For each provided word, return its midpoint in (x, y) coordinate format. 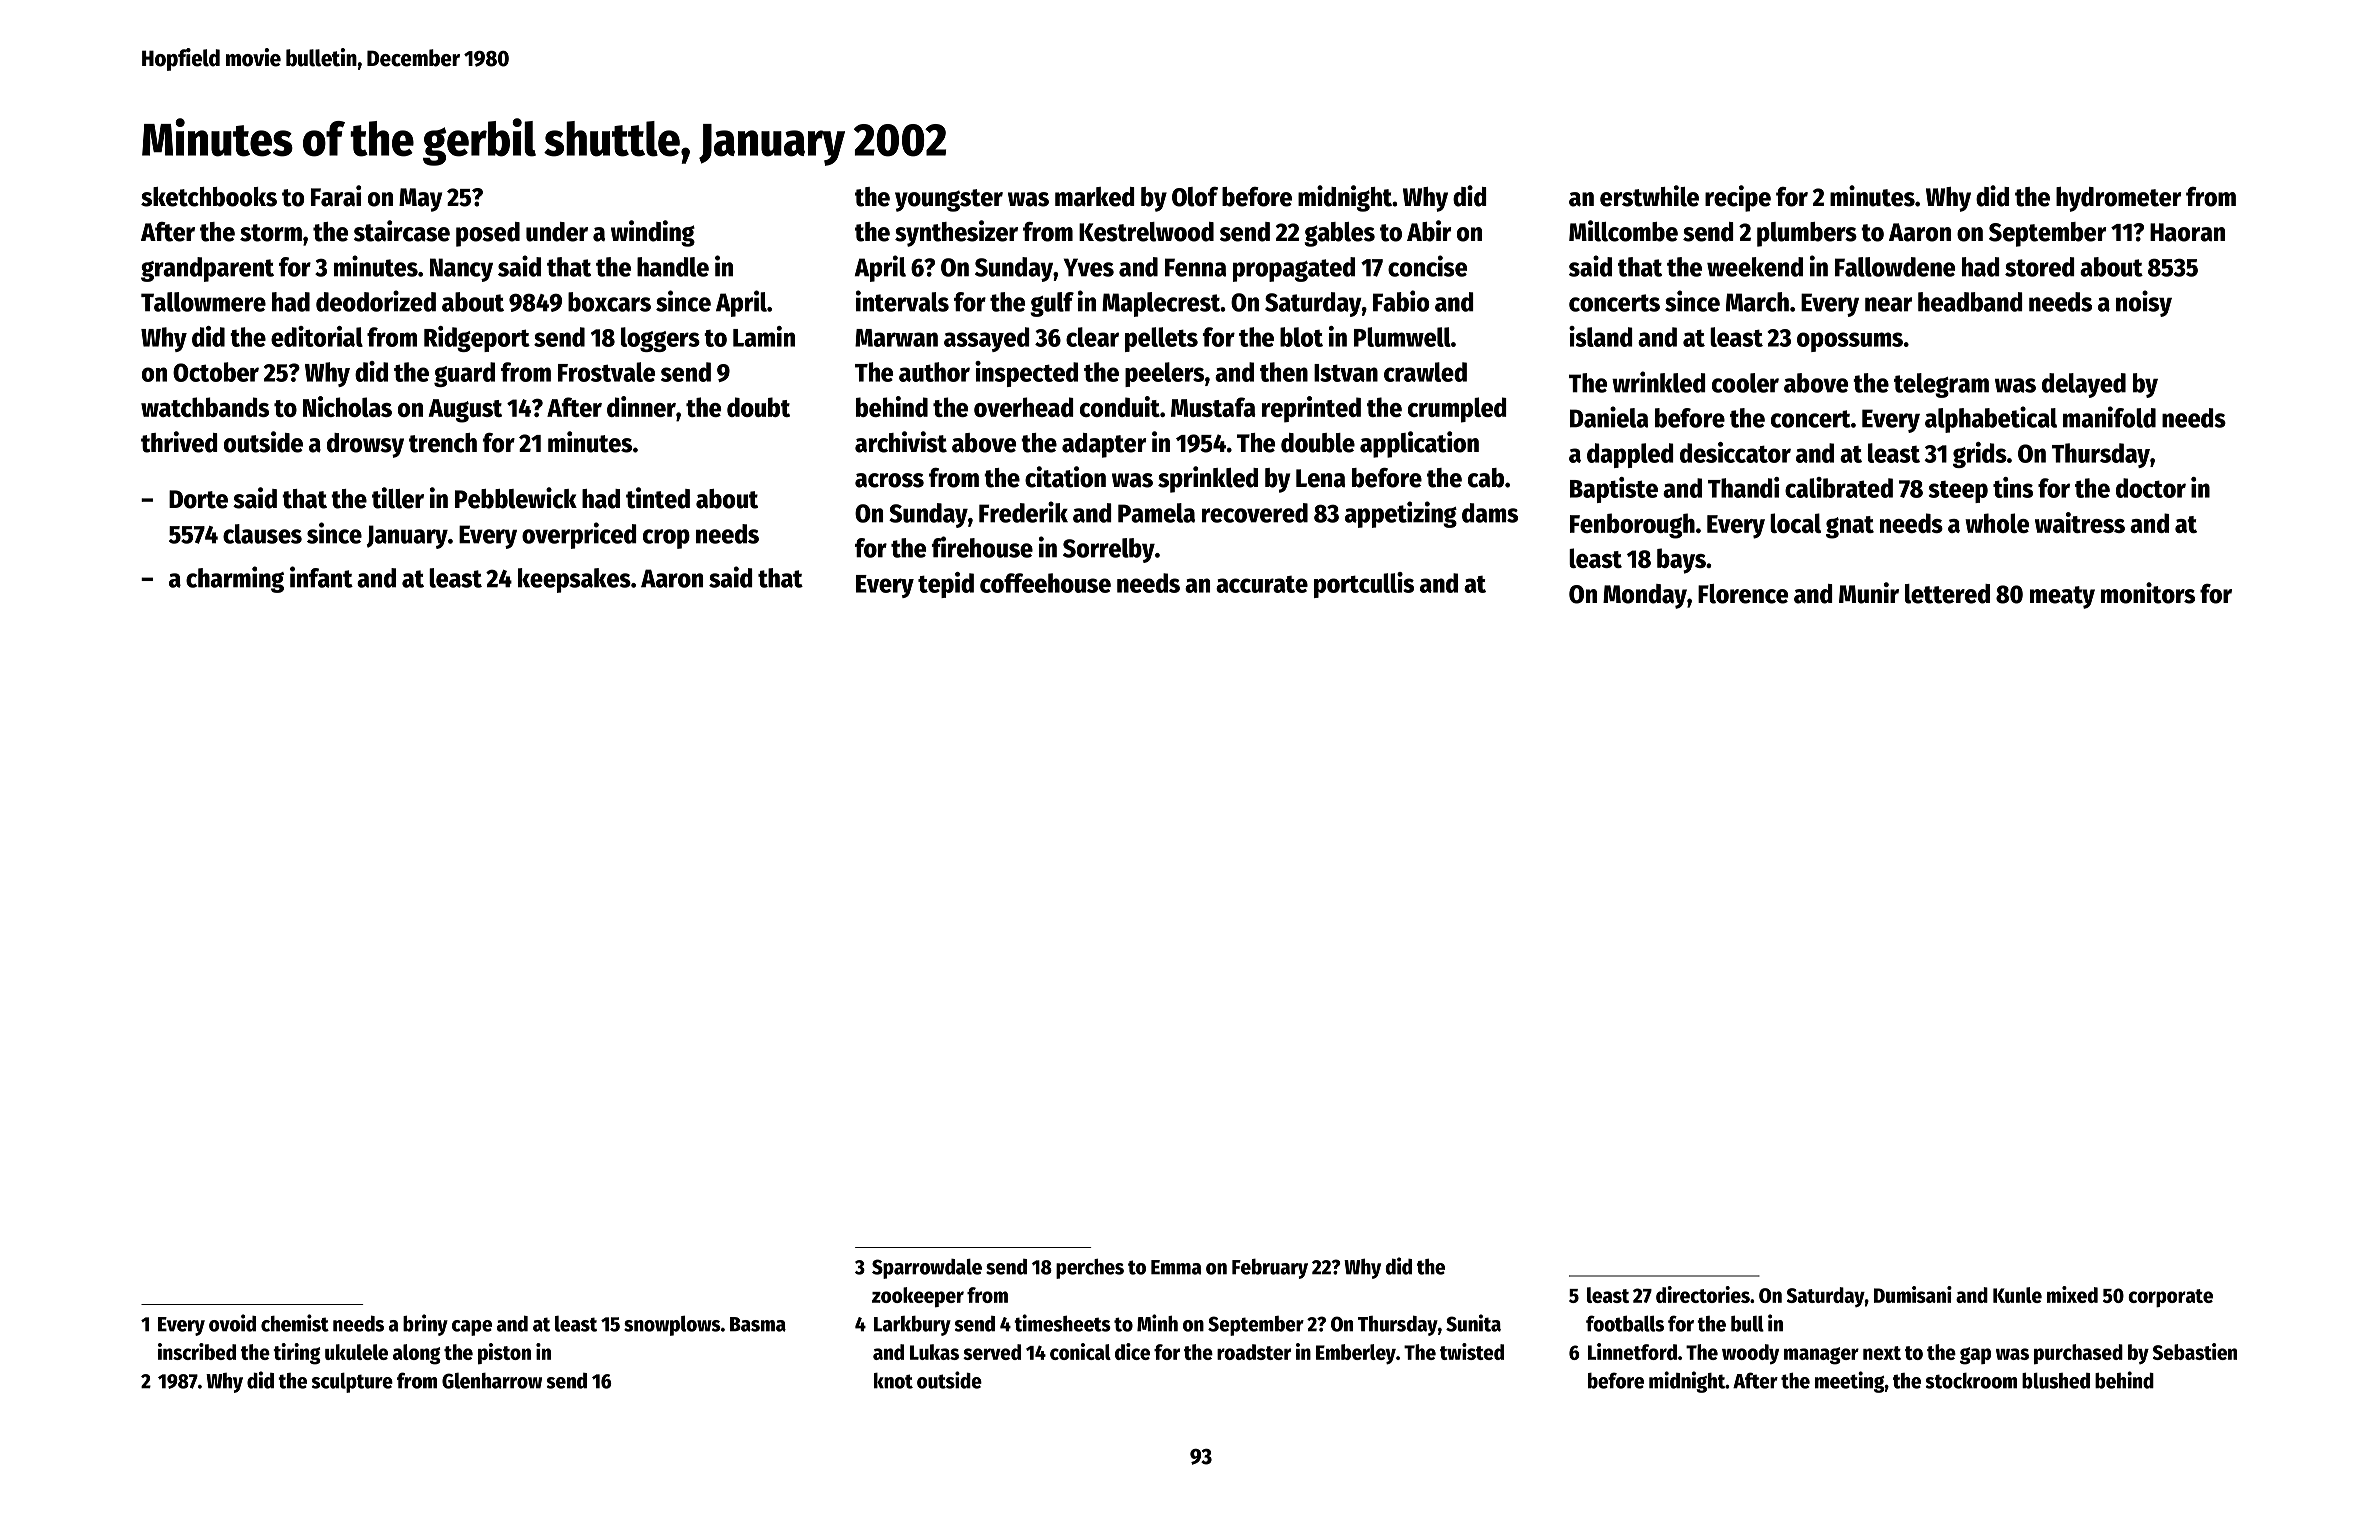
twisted (1472, 1351)
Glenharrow (492, 1381)
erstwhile (1649, 196)
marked (1094, 197)
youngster (949, 200)
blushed (2056, 1380)
